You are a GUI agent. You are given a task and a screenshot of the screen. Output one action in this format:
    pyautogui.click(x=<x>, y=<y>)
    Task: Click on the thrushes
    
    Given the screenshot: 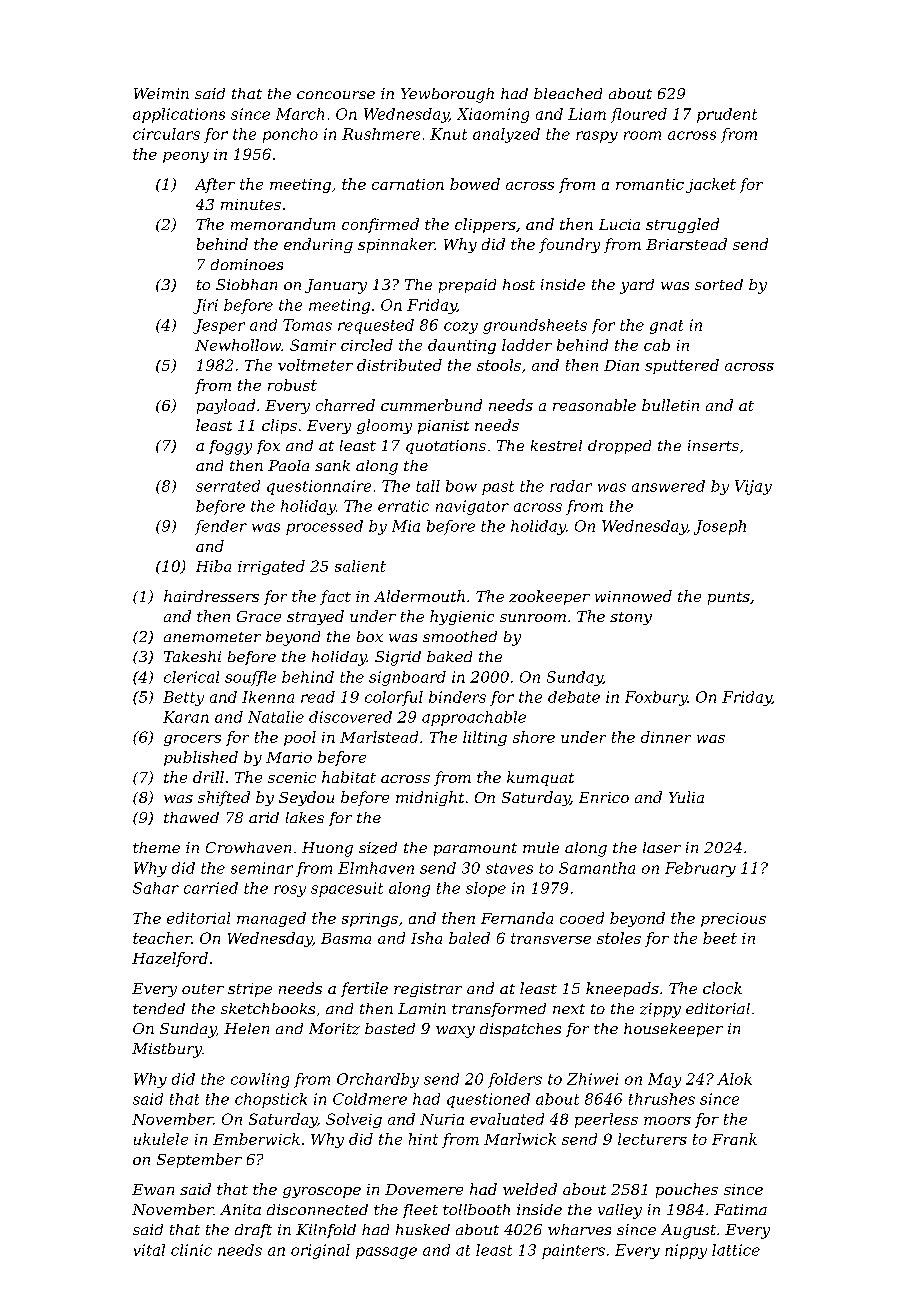 What is the action you would take?
    pyautogui.click(x=662, y=1099)
